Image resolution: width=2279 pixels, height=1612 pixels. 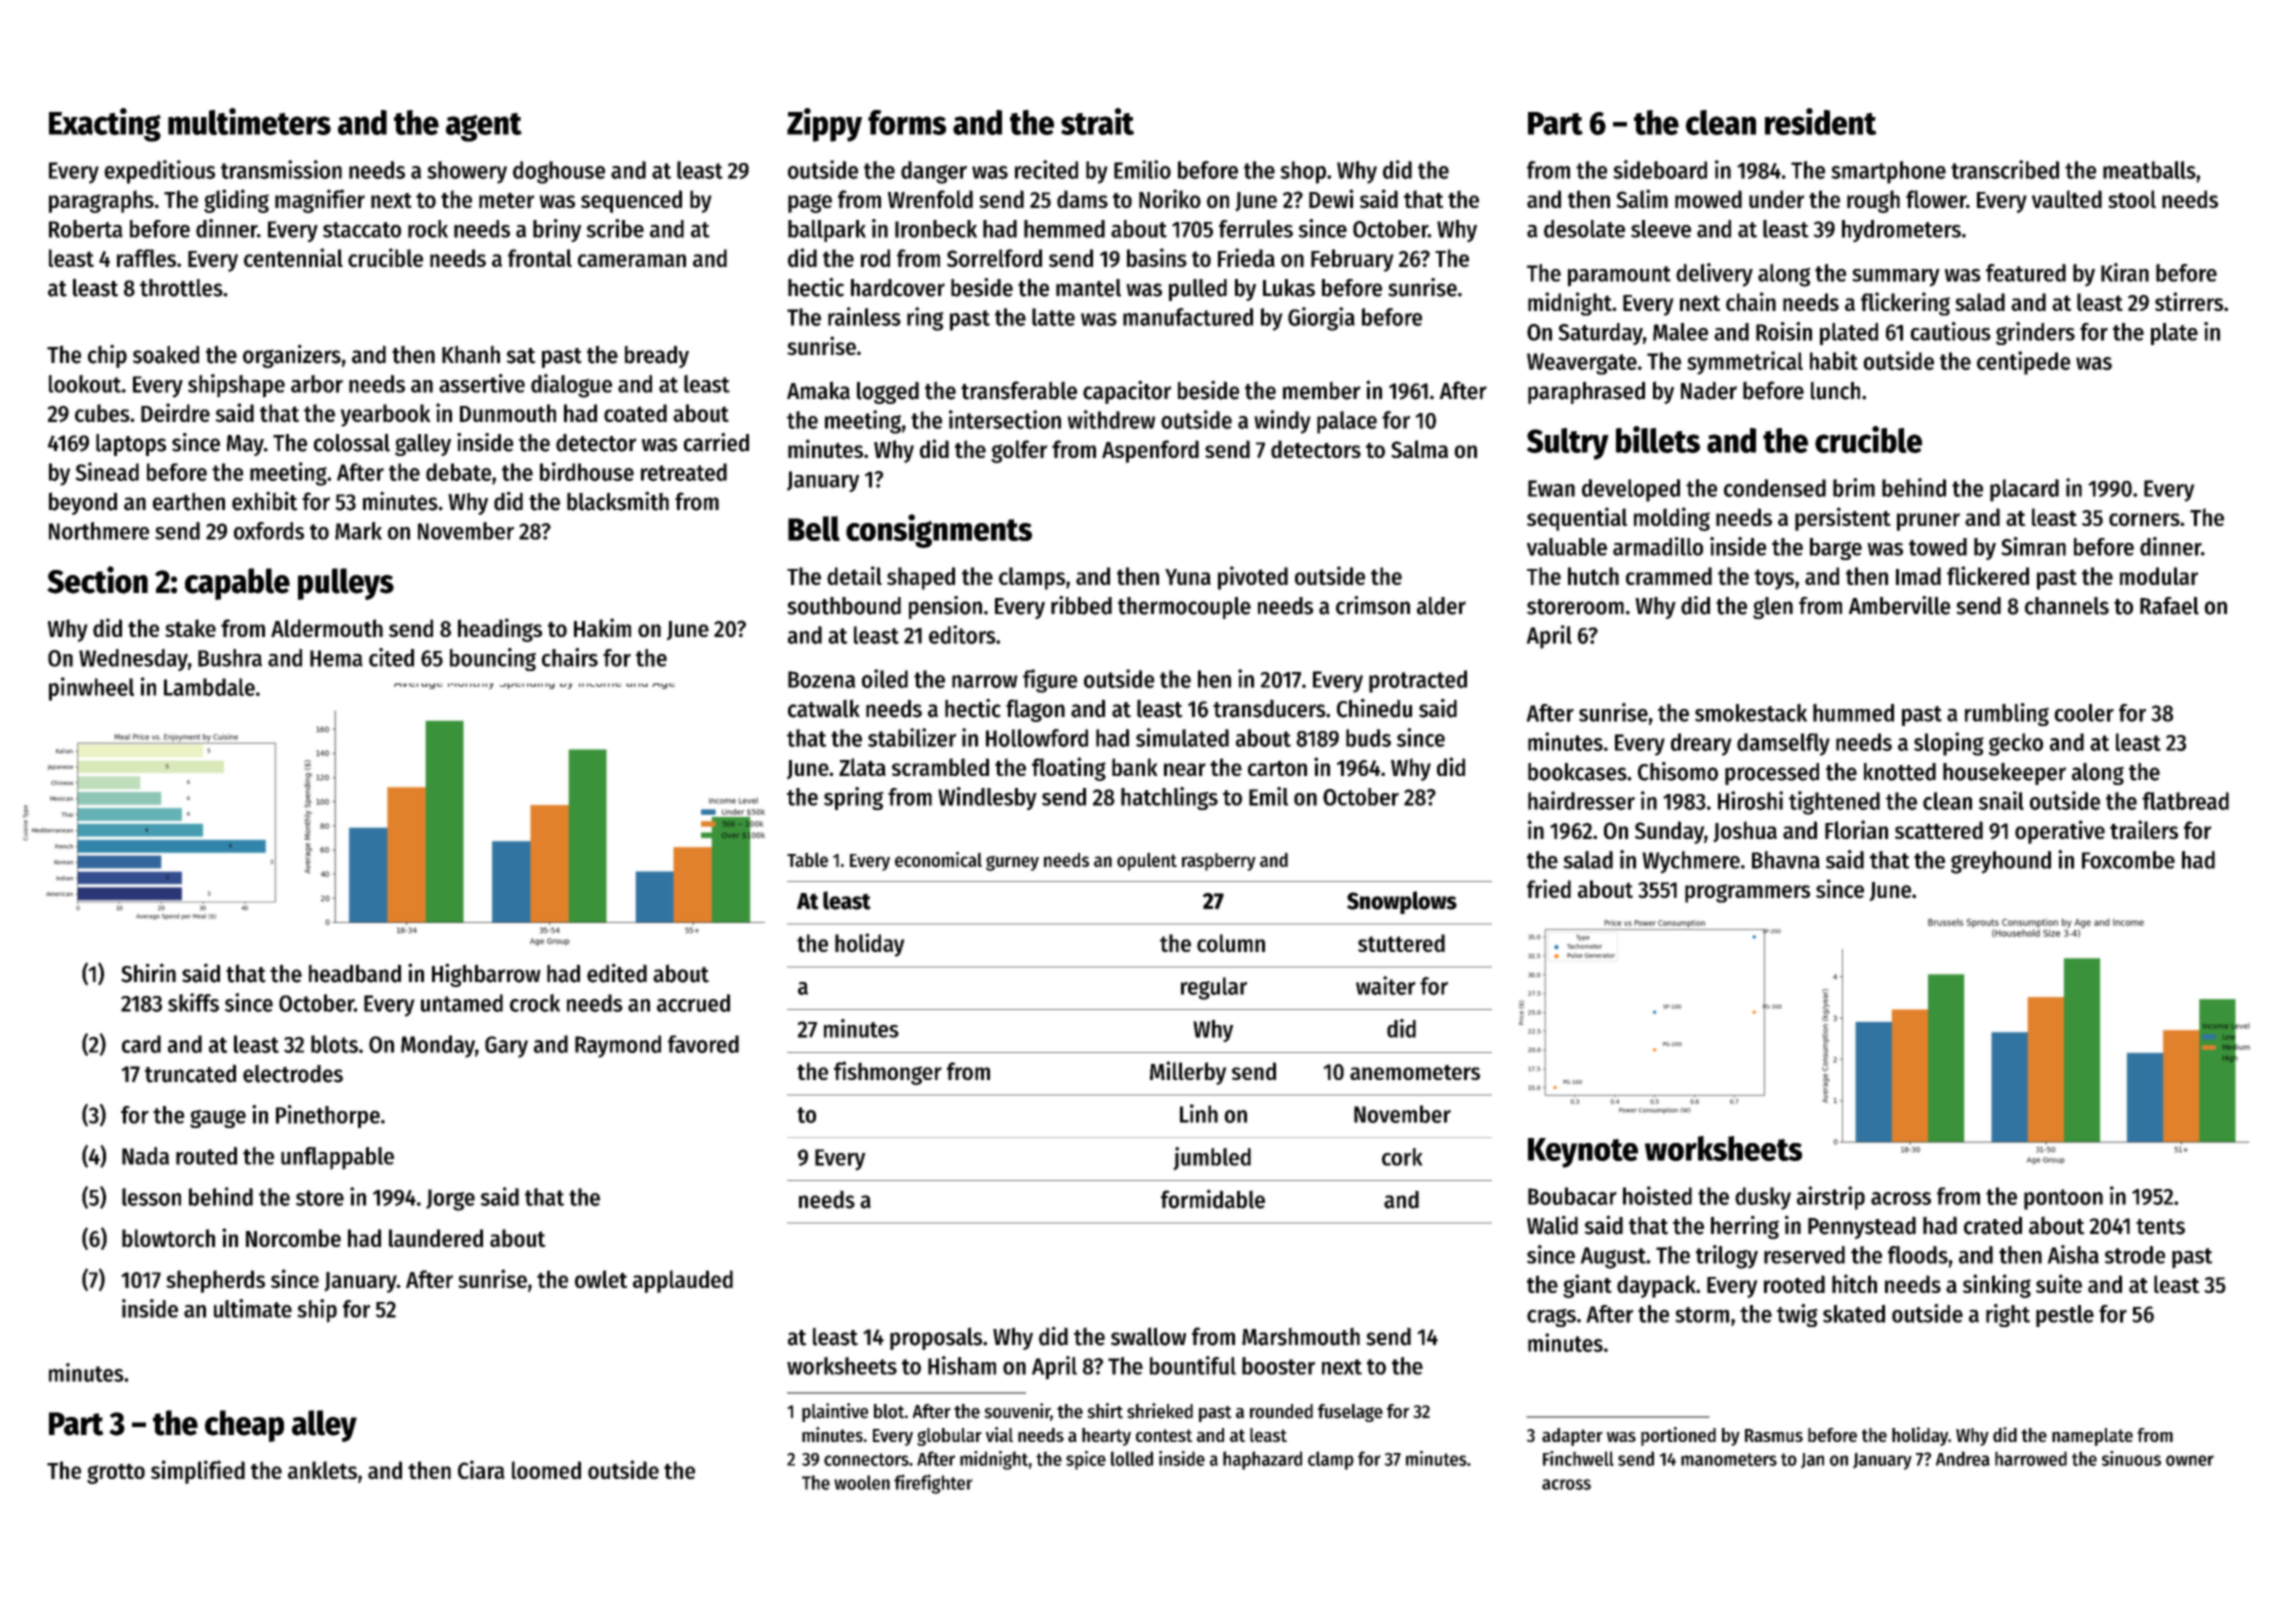 What do you see at coordinates (190, 628) in the screenshot?
I see `stake` at bounding box center [190, 628].
